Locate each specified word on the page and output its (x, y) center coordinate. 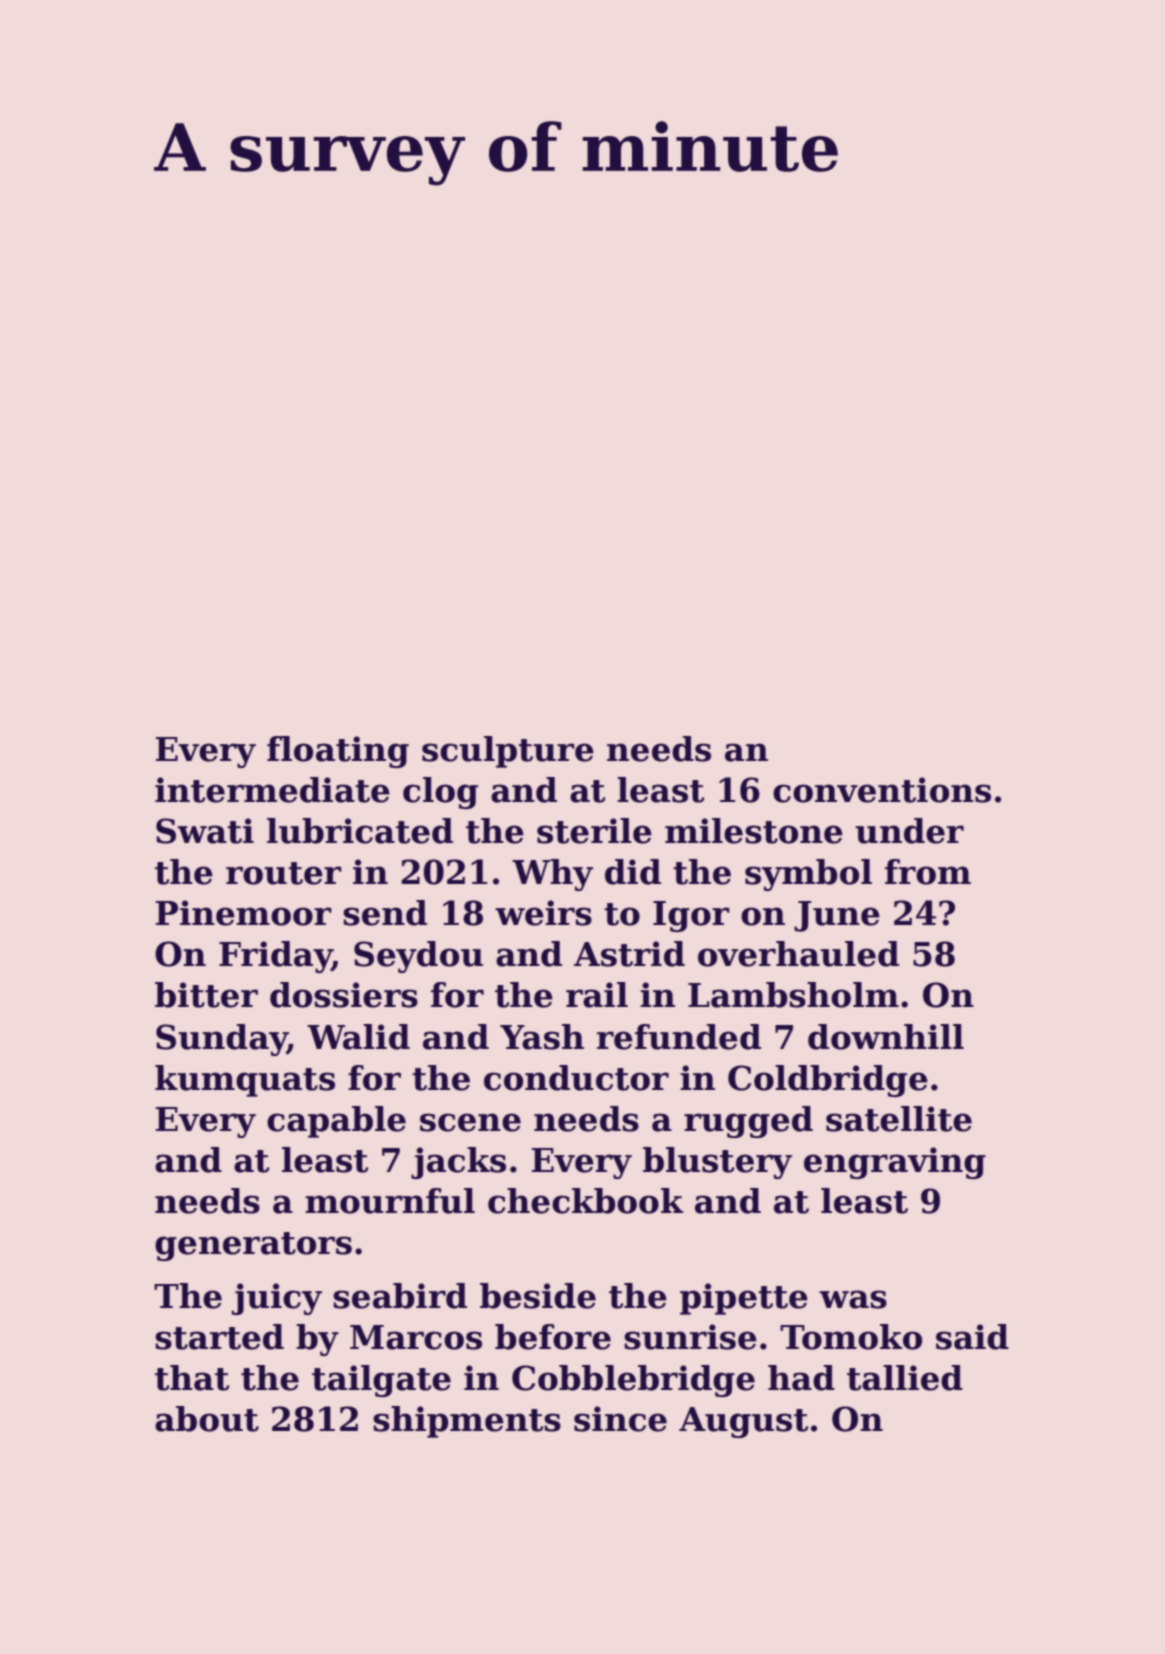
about (207, 1419)
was (853, 1299)
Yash (542, 1037)
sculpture (508, 752)
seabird (400, 1296)
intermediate (272, 790)
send (385, 913)
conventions (882, 790)
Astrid (629, 954)
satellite (899, 1119)
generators (253, 1246)
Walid (358, 1037)
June (837, 916)
